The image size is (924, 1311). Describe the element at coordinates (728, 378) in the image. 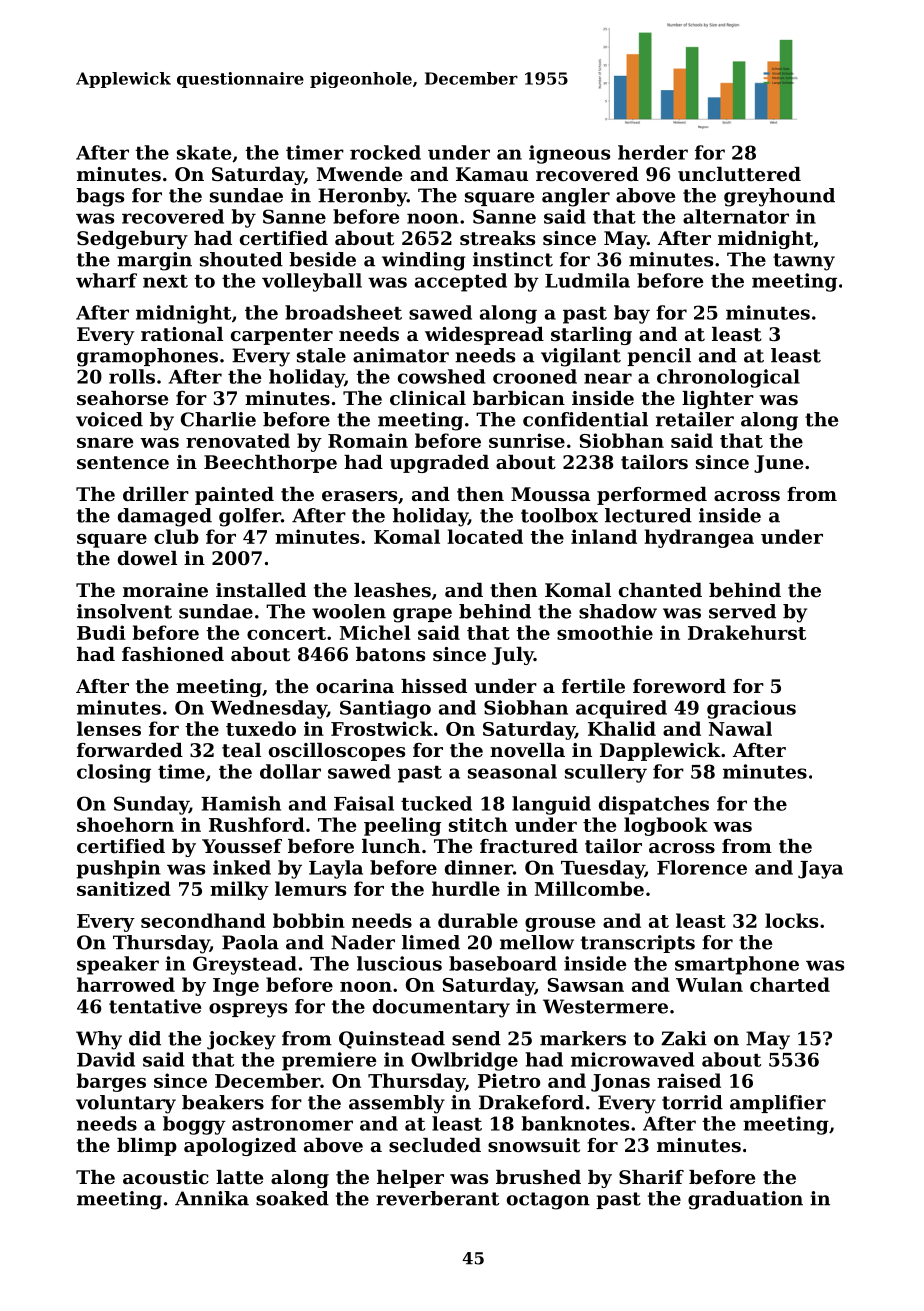

I see `chronological` at that location.
